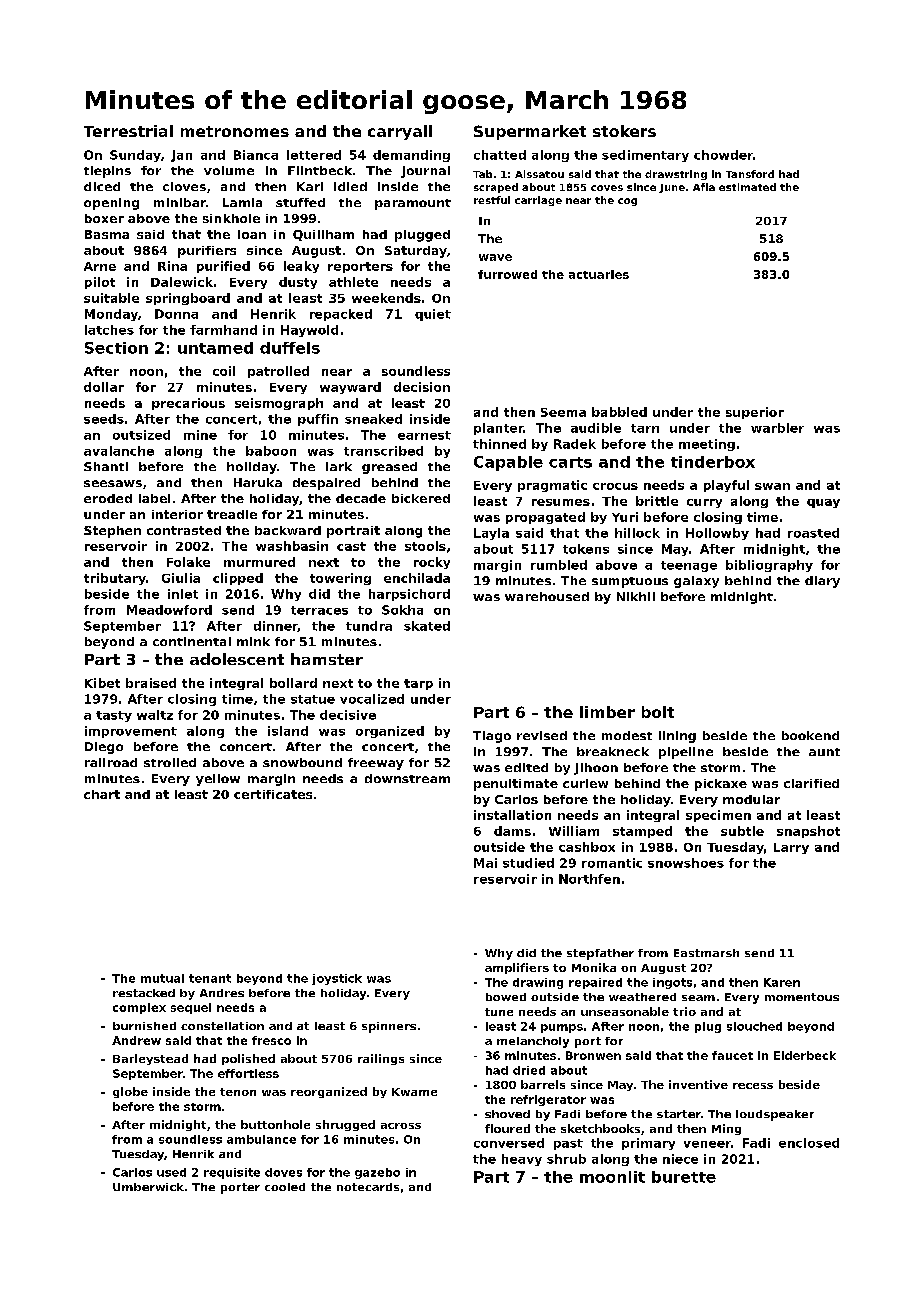 The width and height of the screenshot is (924, 1308). Describe the element at coordinates (648, 1144) in the screenshot. I see `primary` at that location.
